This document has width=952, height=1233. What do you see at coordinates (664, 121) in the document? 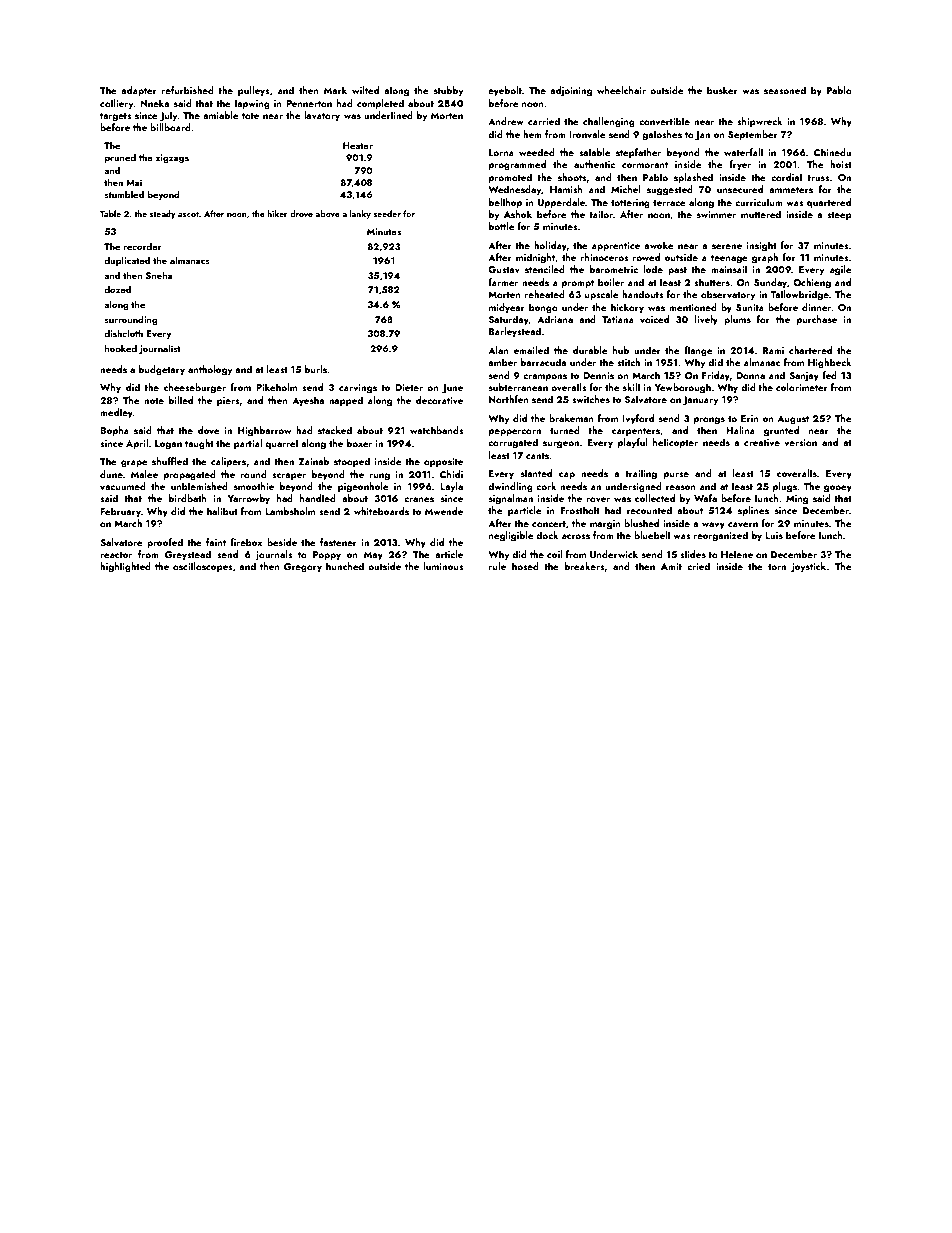
I see `convertible` at bounding box center [664, 121].
